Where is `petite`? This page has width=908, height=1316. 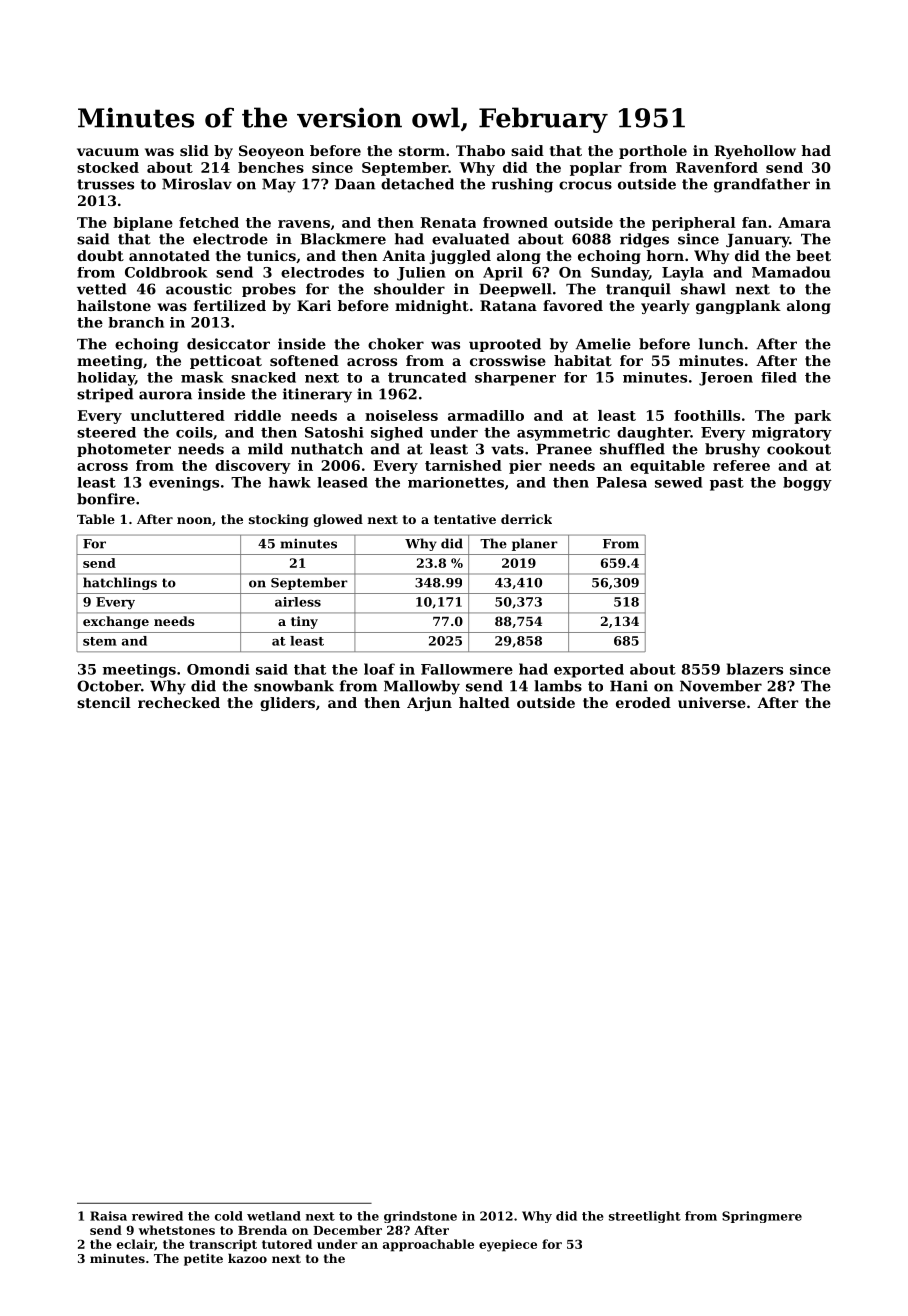
petite is located at coordinates (203, 1260).
